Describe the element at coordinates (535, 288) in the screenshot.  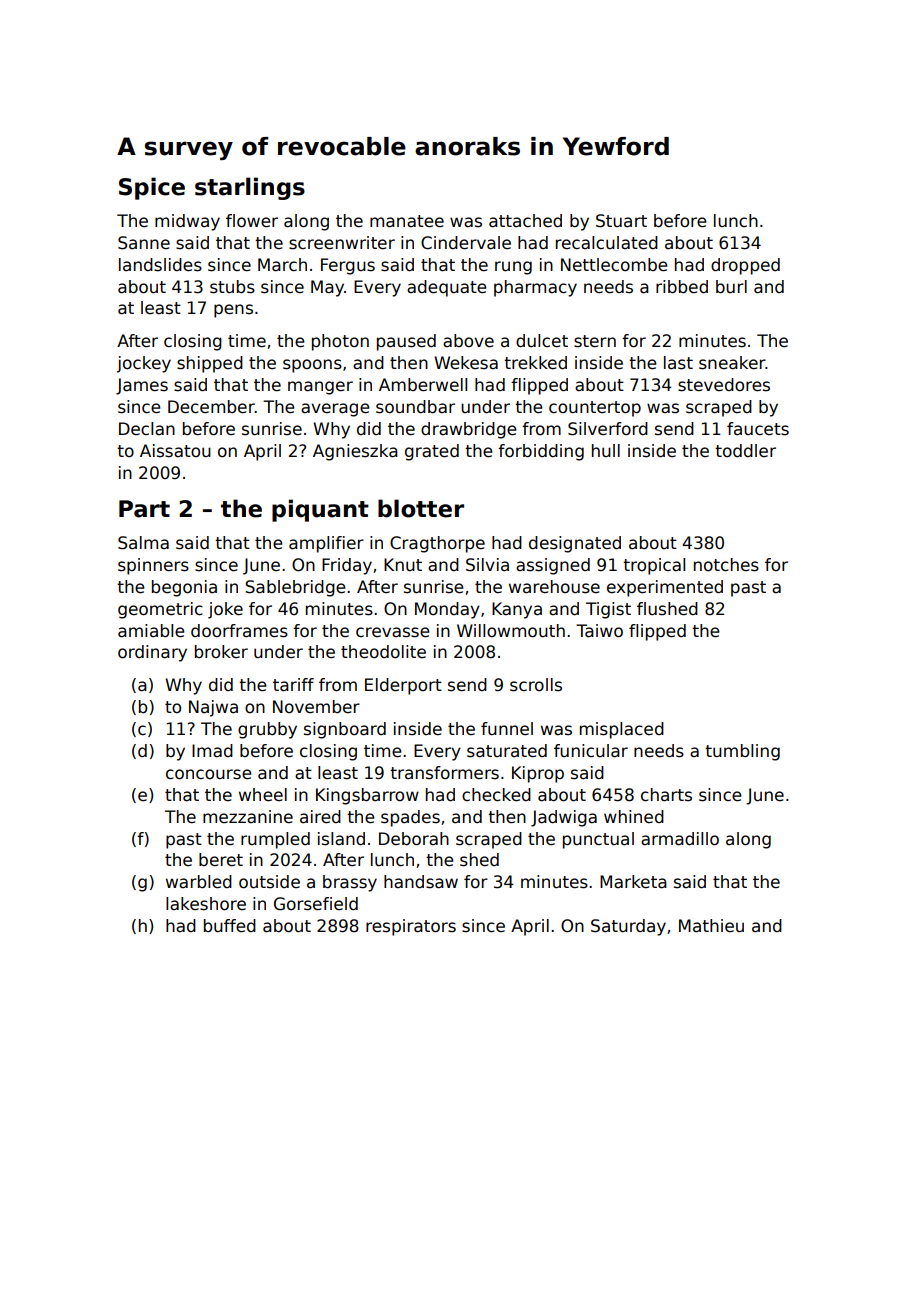
I see `pharmacy` at that location.
